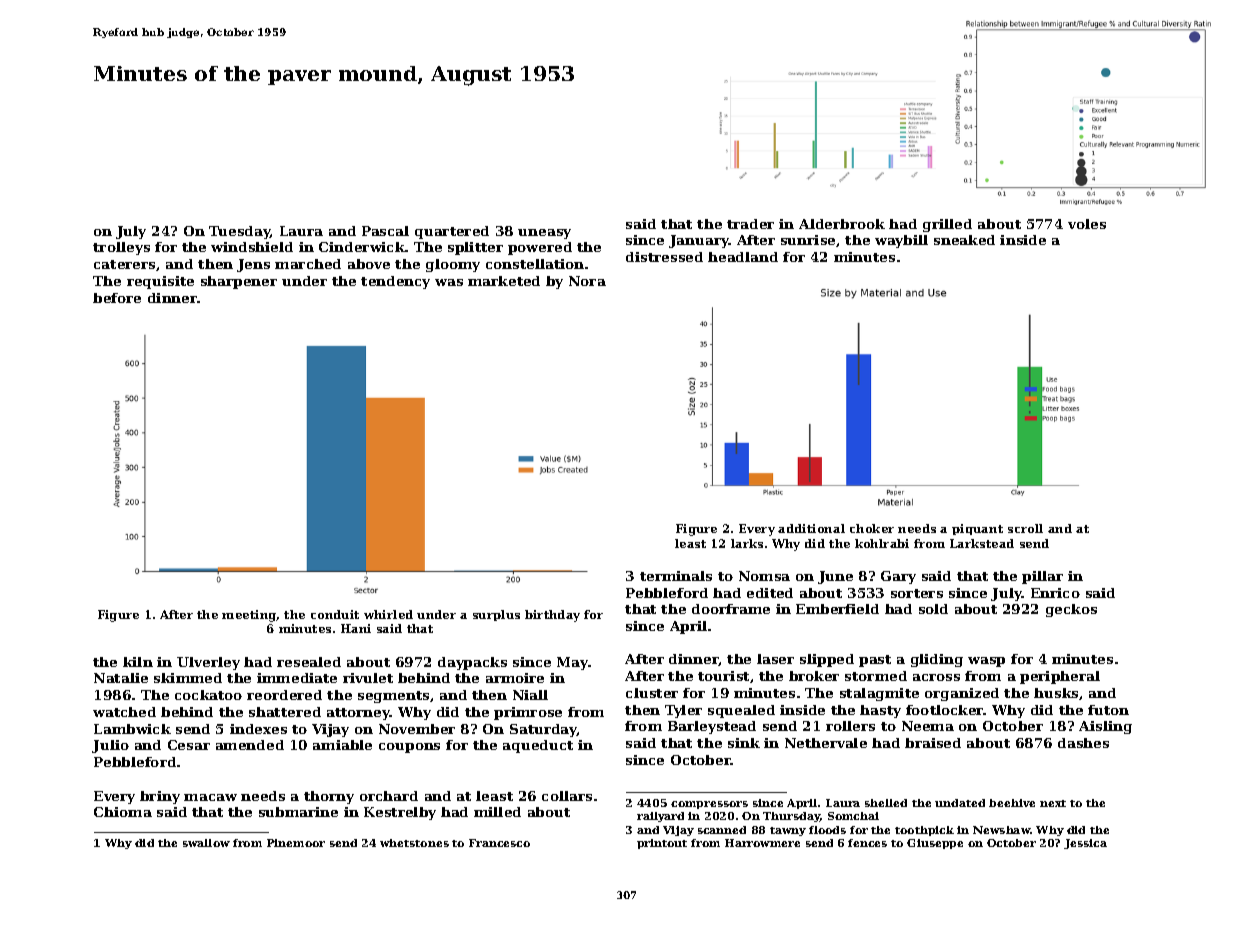  Describe the element at coordinates (587, 281) in the screenshot. I see `Nora` at that location.
